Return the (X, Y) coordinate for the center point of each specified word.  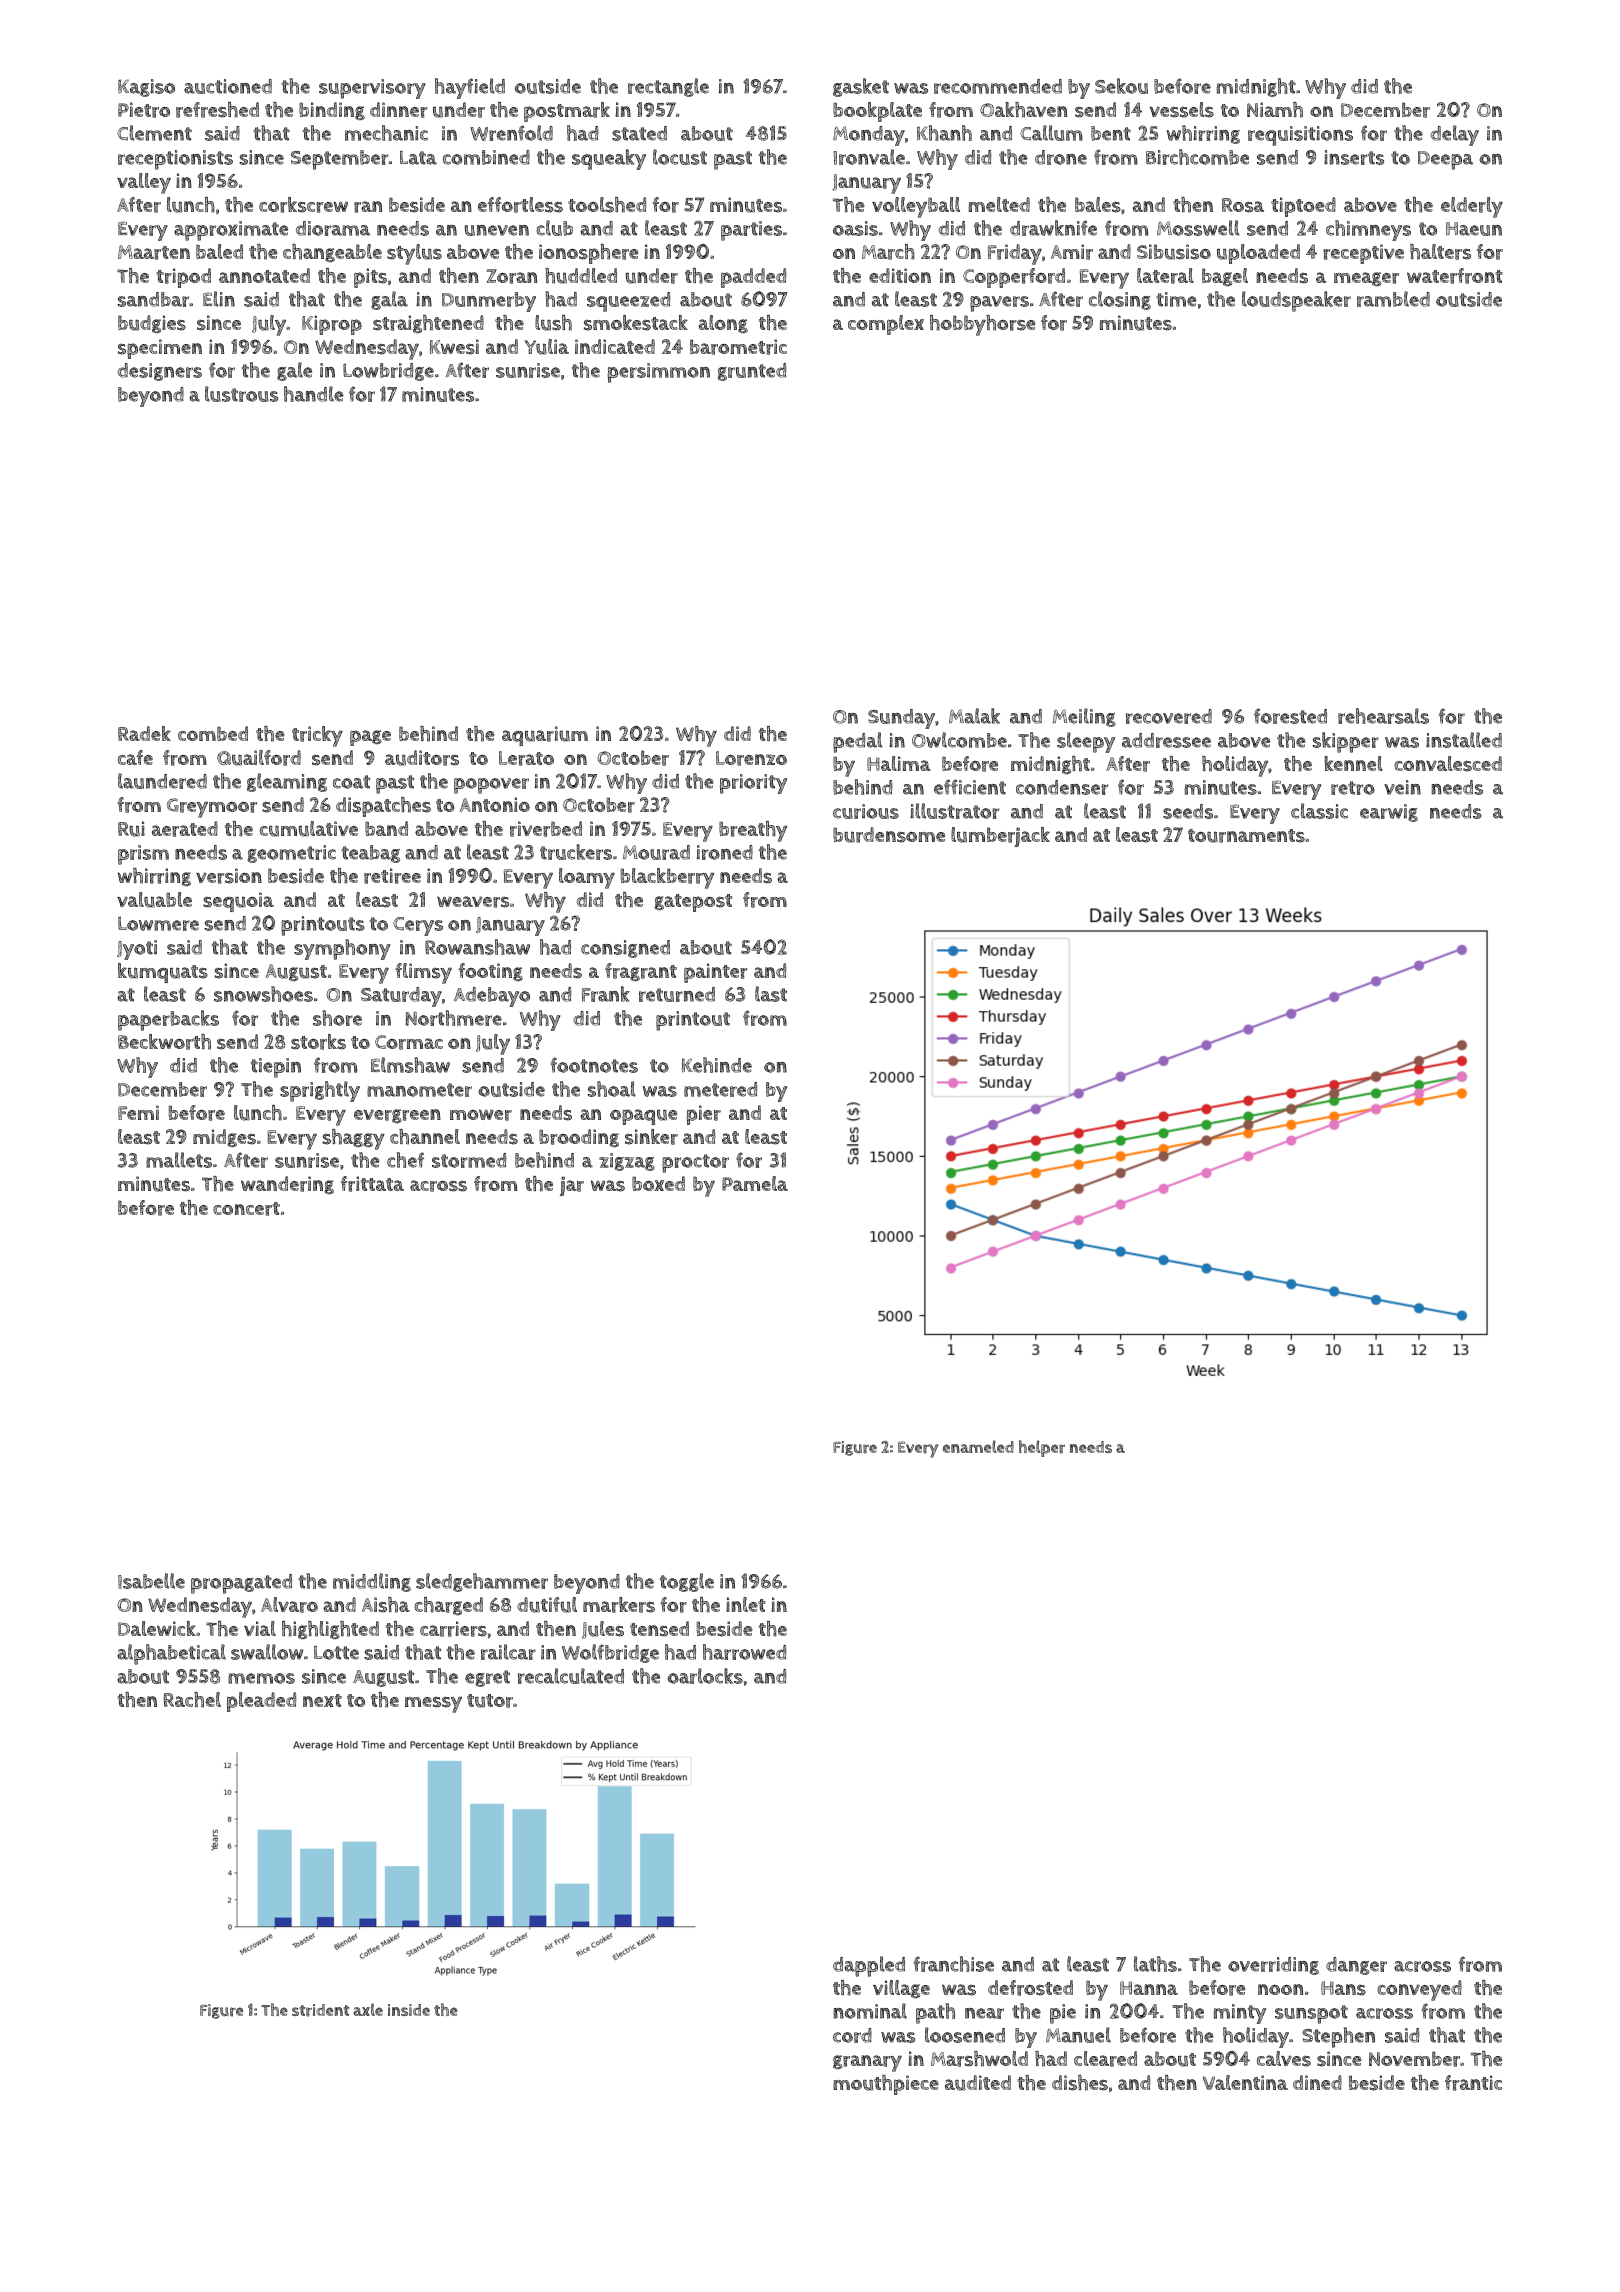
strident (320, 2010)
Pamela (755, 1183)
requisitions (1300, 136)
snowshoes (263, 994)
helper (1042, 1448)
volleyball (916, 207)
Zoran (511, 276)
